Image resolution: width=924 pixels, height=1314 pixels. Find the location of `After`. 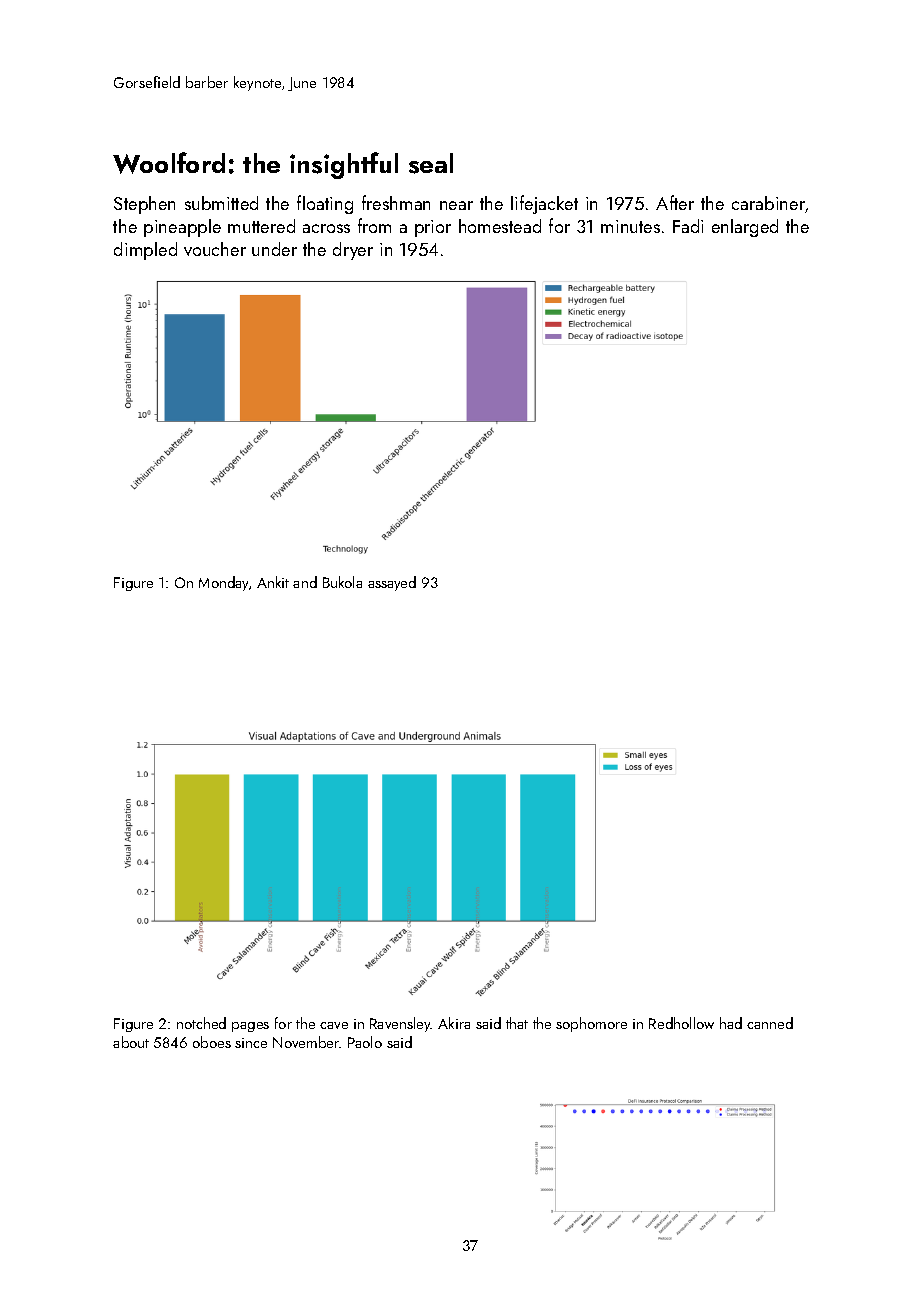

After is located at coordinates (675, 202).
